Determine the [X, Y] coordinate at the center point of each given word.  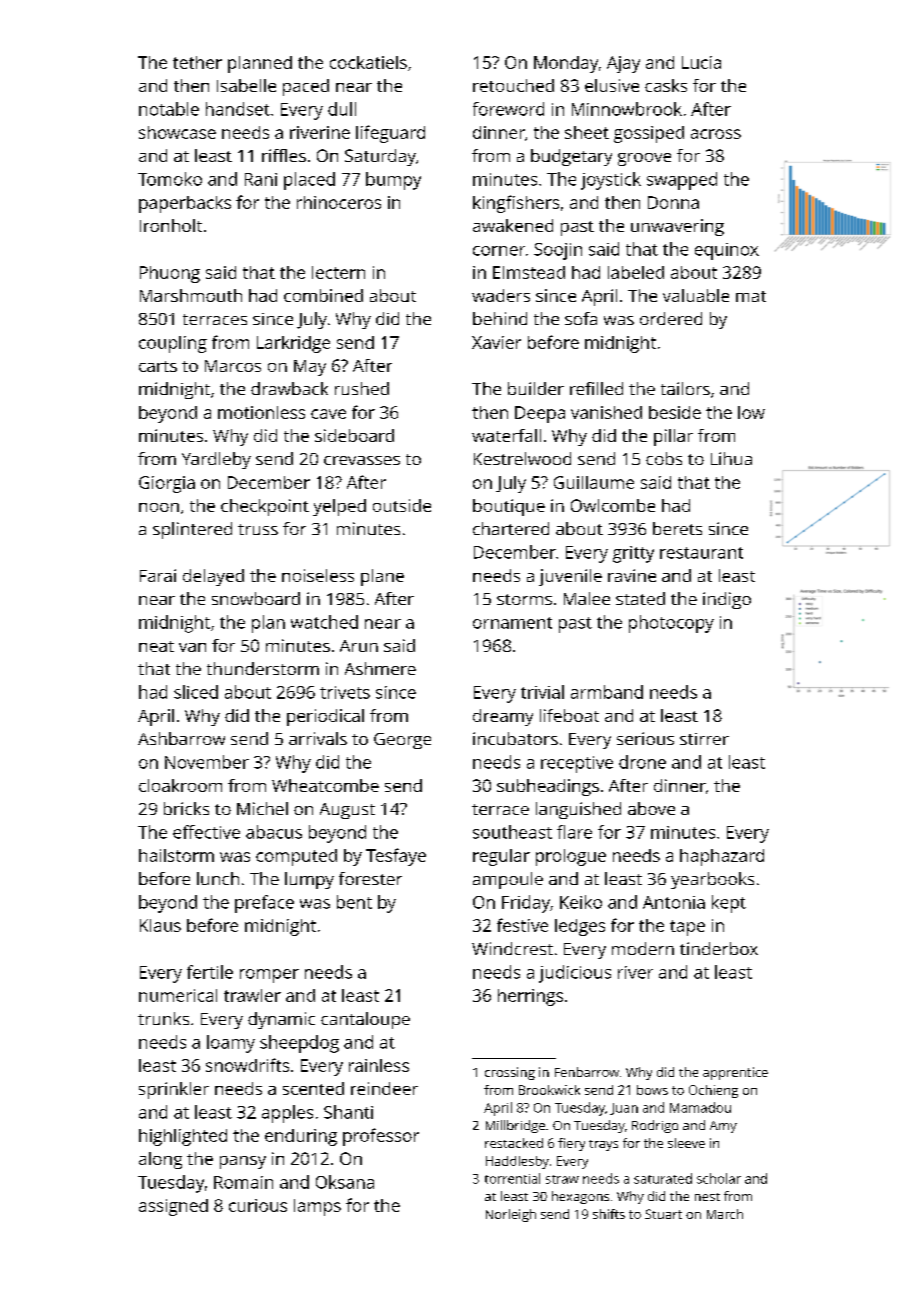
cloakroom [180, 785]
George [402, 741]
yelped [339, 507]
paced [306, 87]
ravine [632, 575]
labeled [636, 272]
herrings [530, 997]
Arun [359, 646]
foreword [508, 109]
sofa [581, 318]
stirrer [704, 739]
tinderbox [719, 948]
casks [666, 85]
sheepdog [299, 1044]
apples [287, 1114]
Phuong [170, 274]
